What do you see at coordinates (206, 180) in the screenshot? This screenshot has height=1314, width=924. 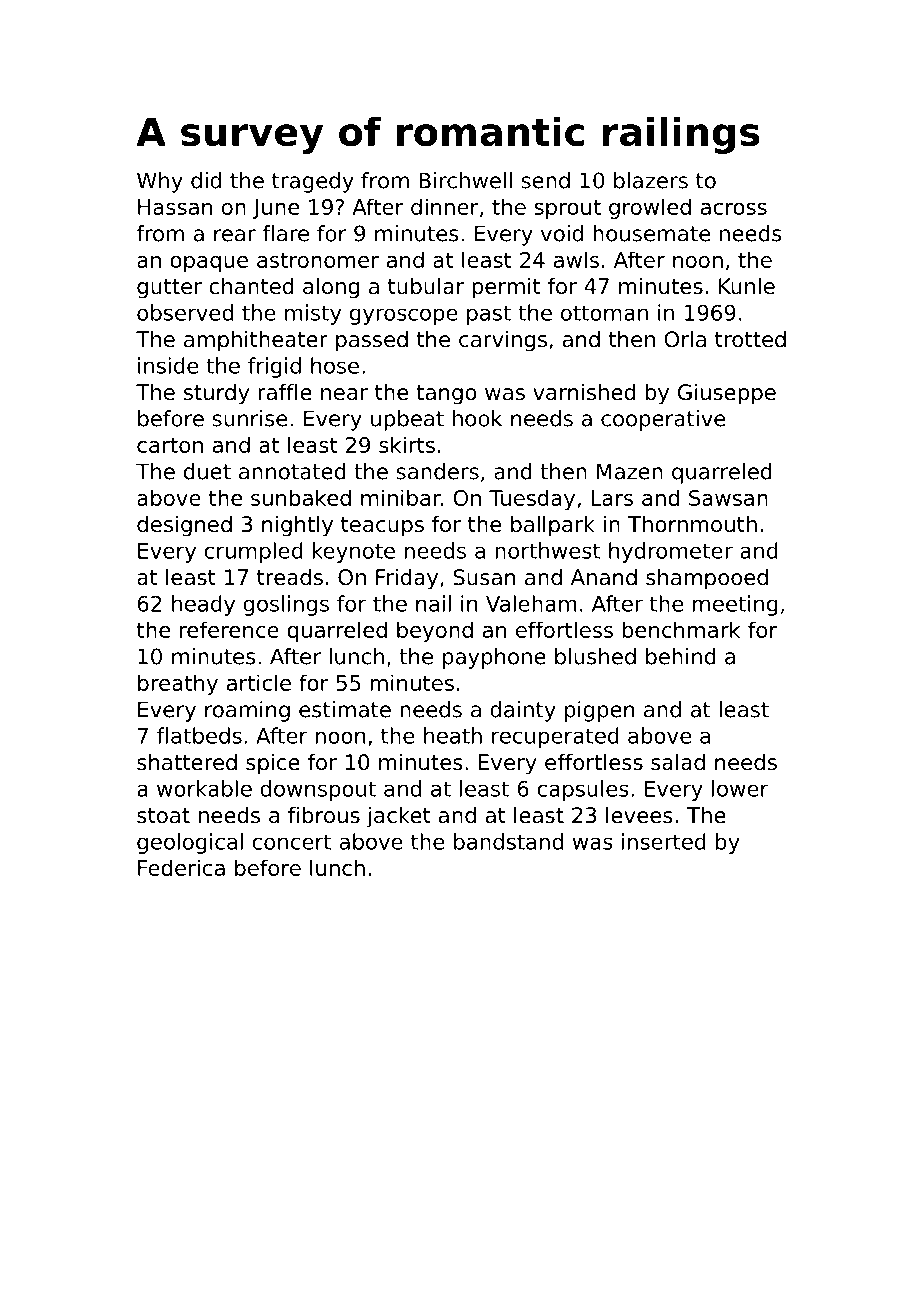 I see `did` at bounding box center [206, 180].
